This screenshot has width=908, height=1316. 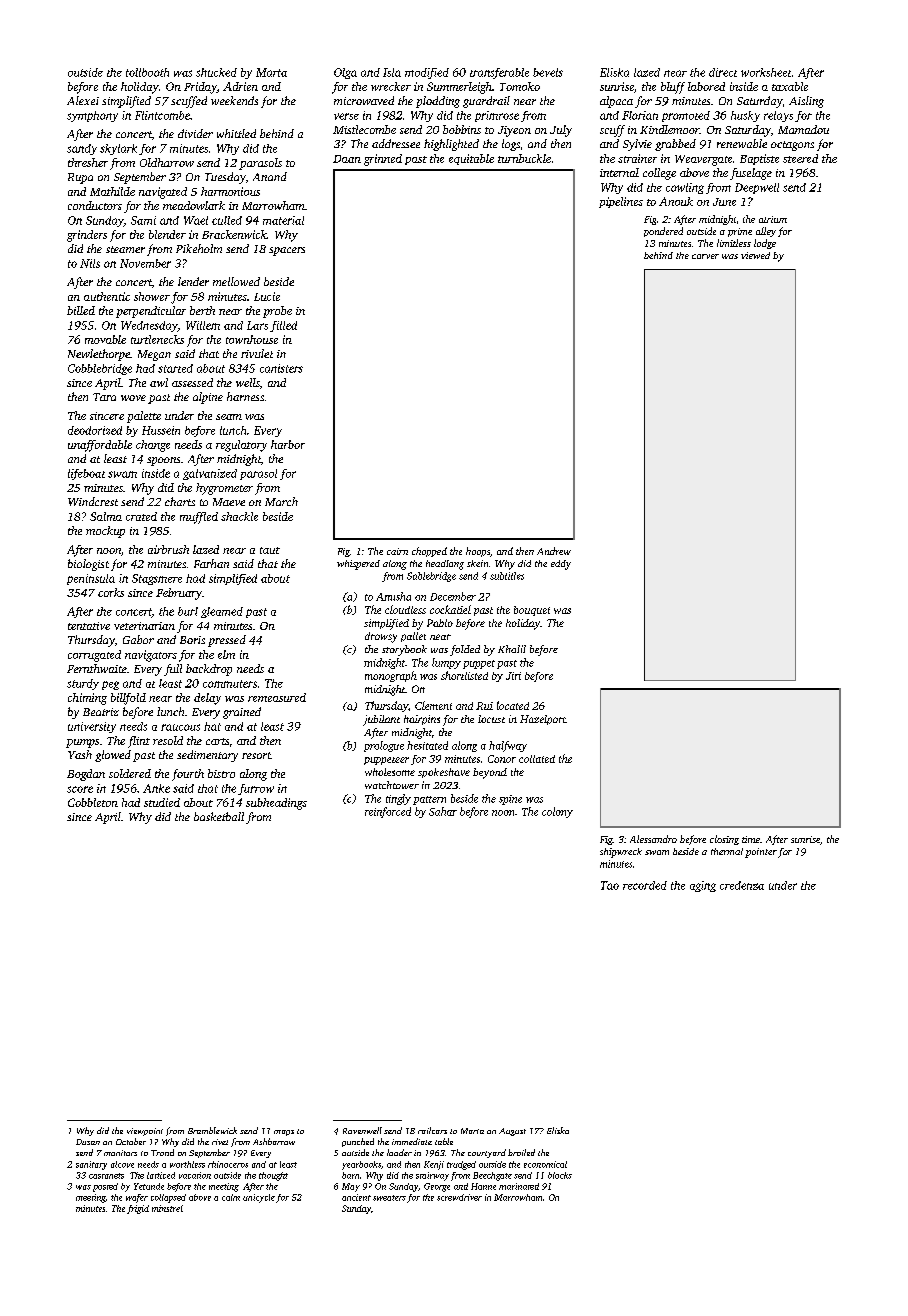 What do you see at coordinates (554, 551) in the screenshot?
I see `Andrew` at bounding box center [554, 551].
